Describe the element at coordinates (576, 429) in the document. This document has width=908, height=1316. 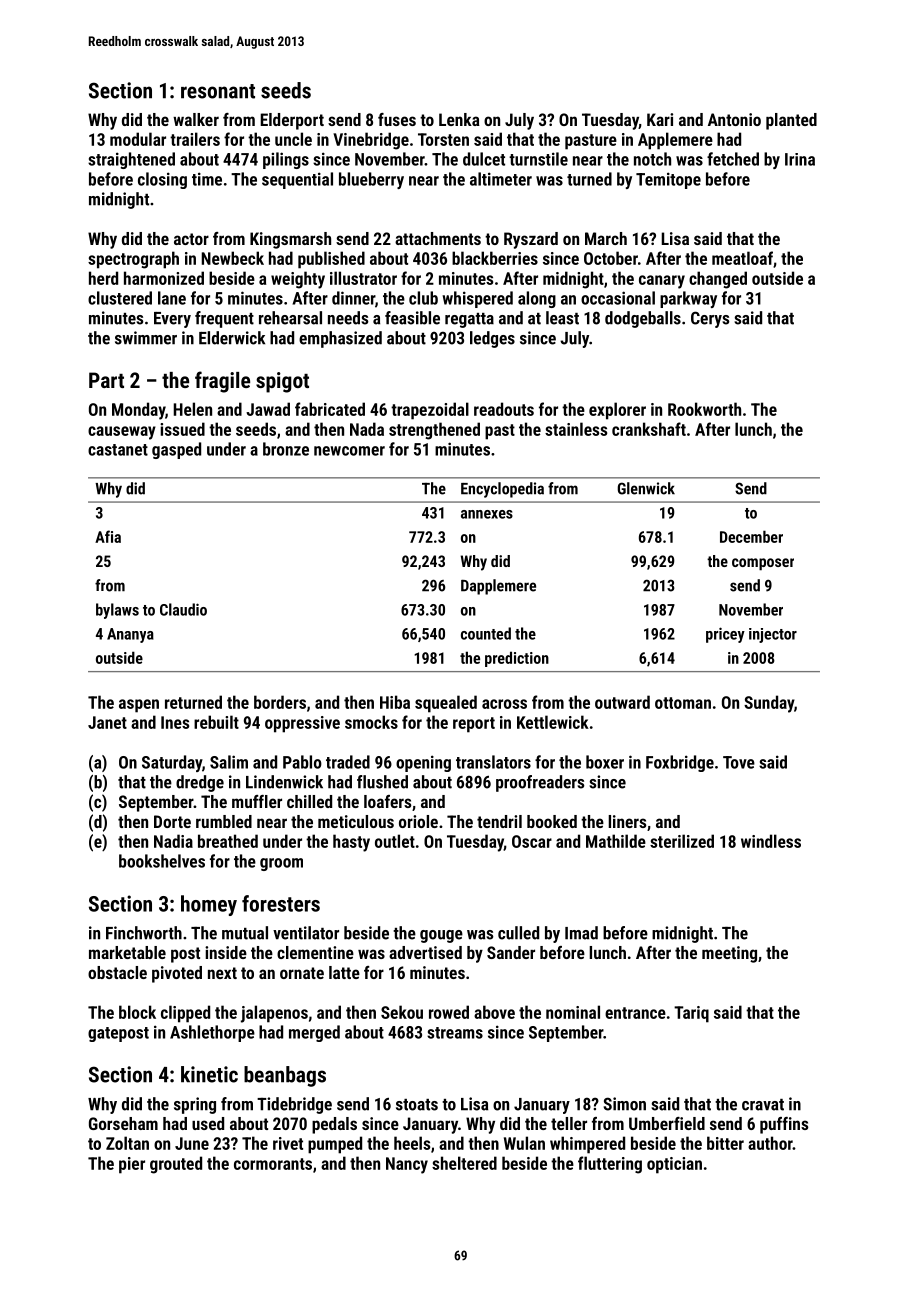
I see `stainless` at that location.
